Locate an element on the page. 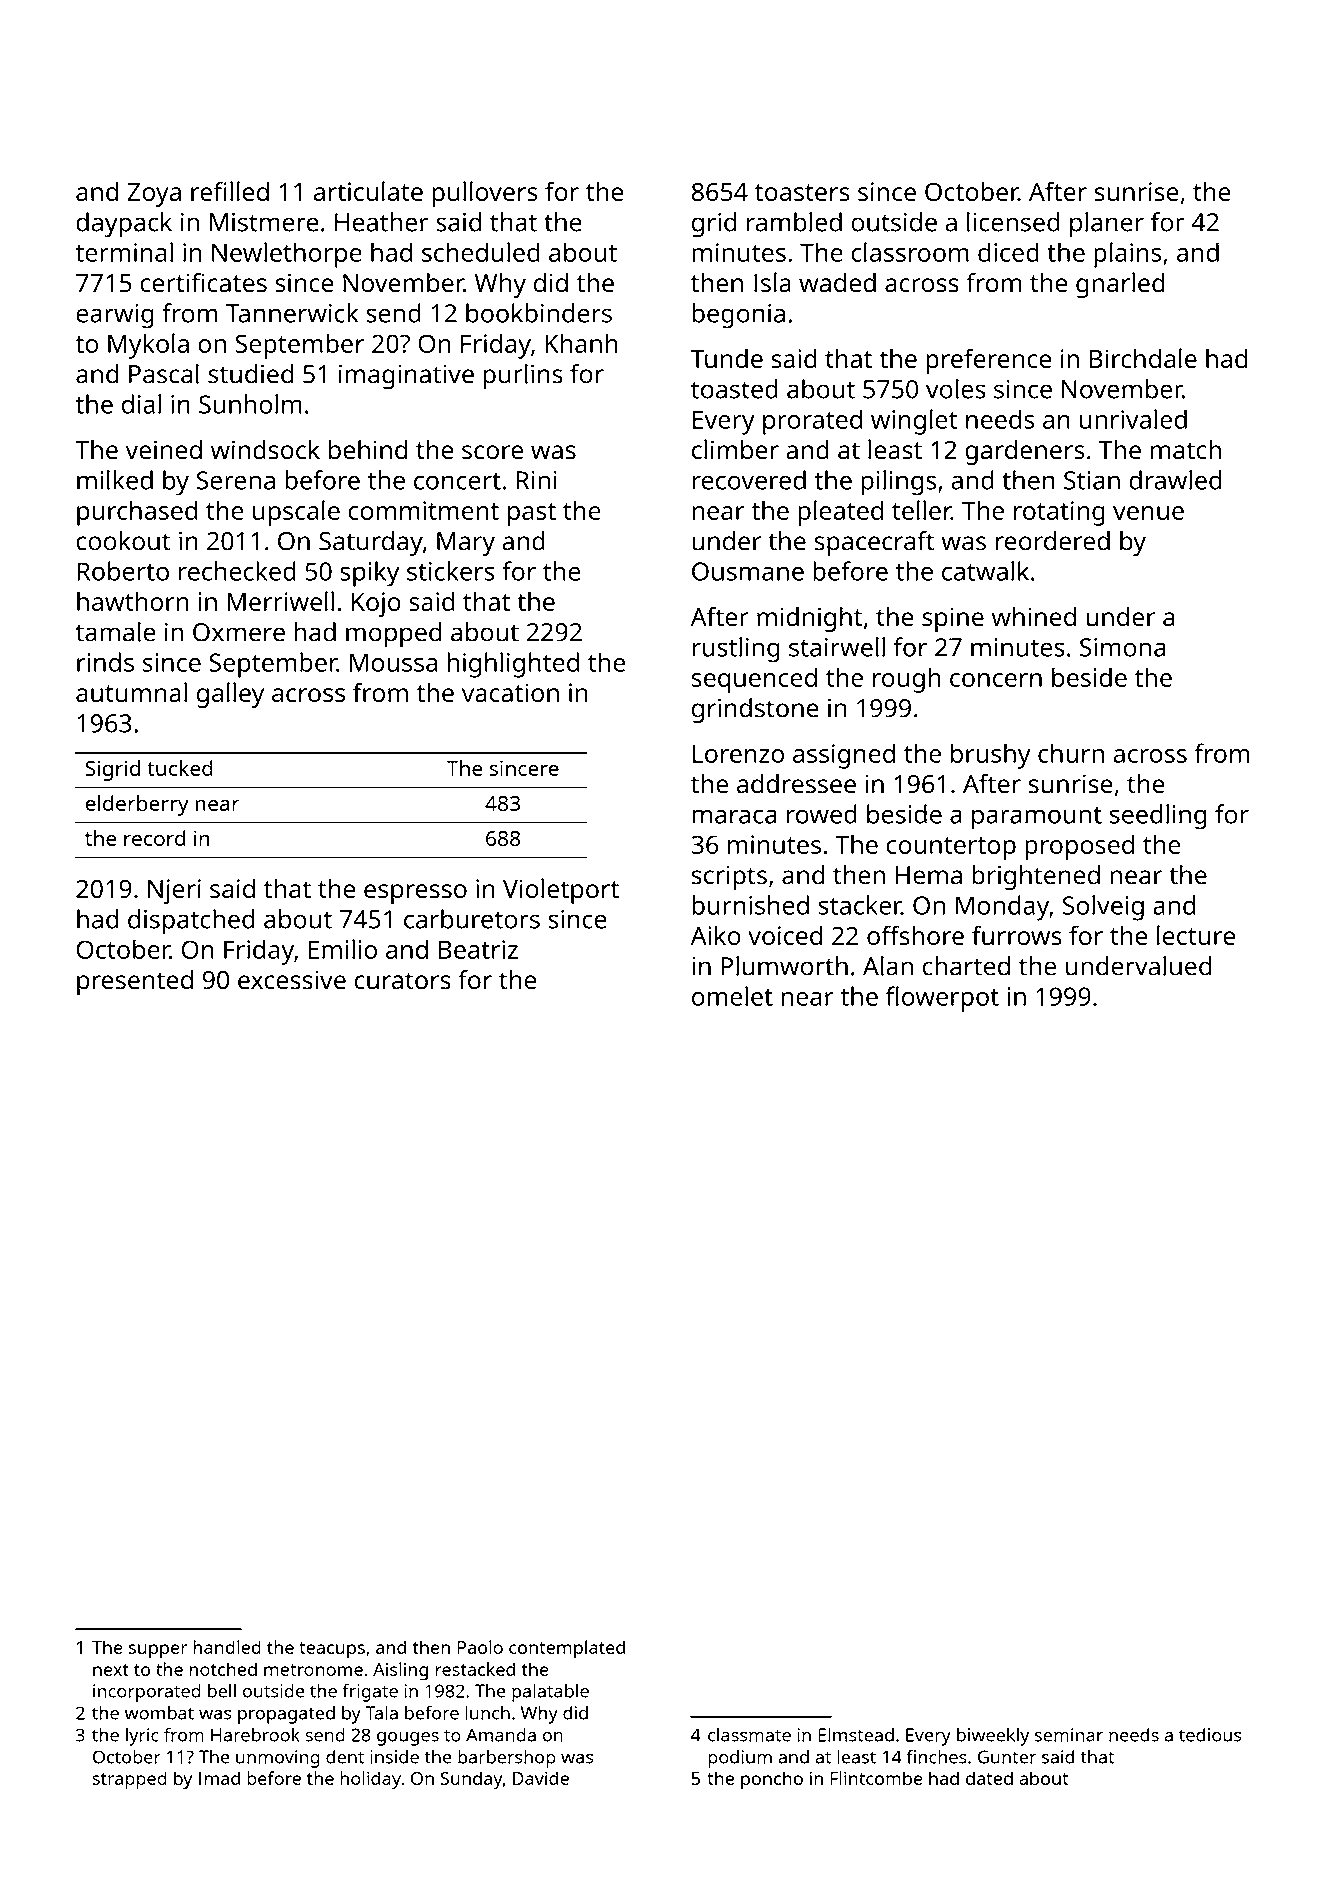 The height and width of the page is (1878, 1328). Moussa is located at coordinates (393, 662).
